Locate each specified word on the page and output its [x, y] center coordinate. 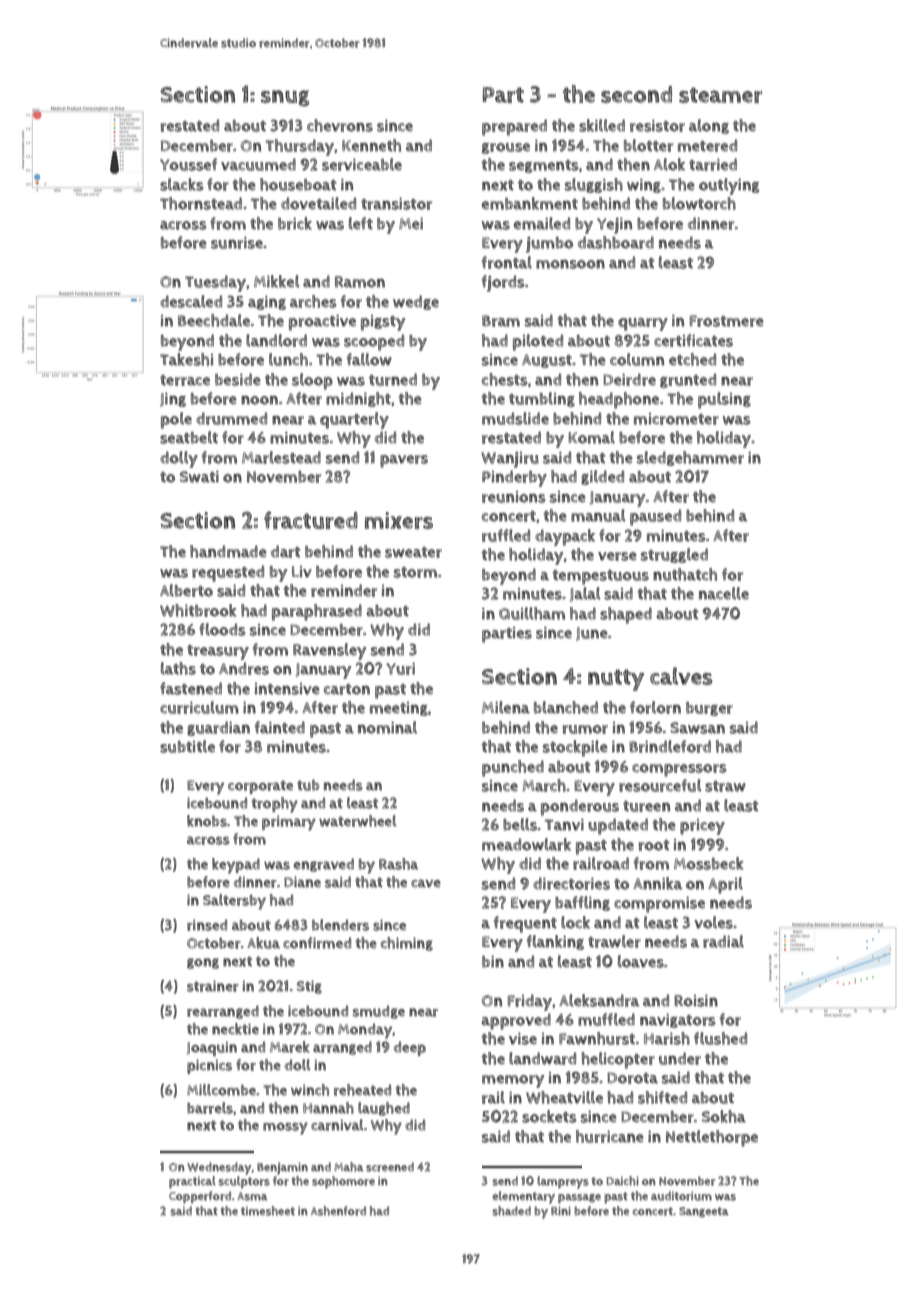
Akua [263, 943]
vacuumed [258, 164]
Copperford [200, 1197]
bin [493, 961]
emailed [542, 223]
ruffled [506, 535]
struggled [674, 555]
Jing [173, 399]
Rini [561, 1210]
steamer [720, 95]
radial [723, 941]
